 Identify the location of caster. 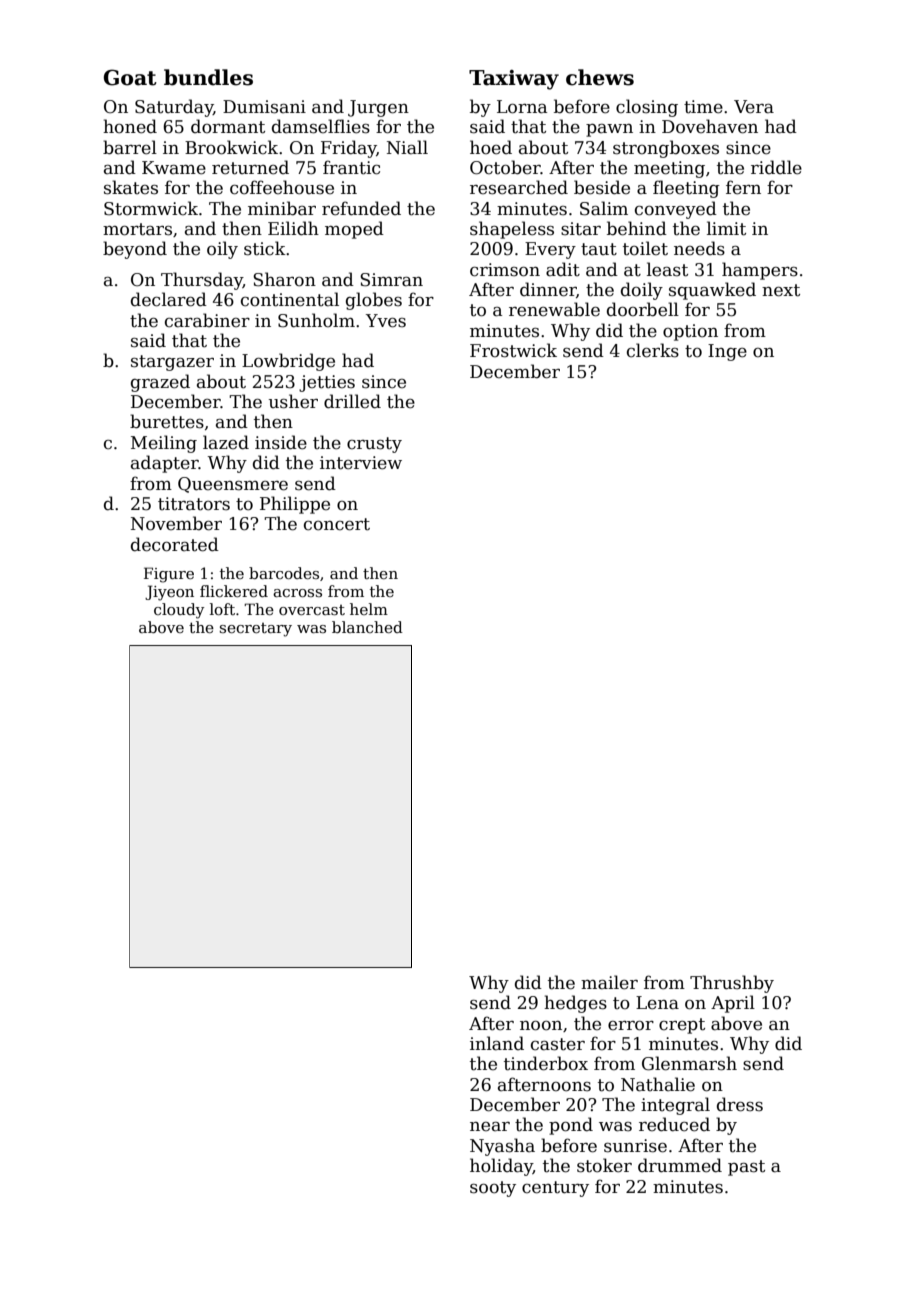
(558, 1044).
